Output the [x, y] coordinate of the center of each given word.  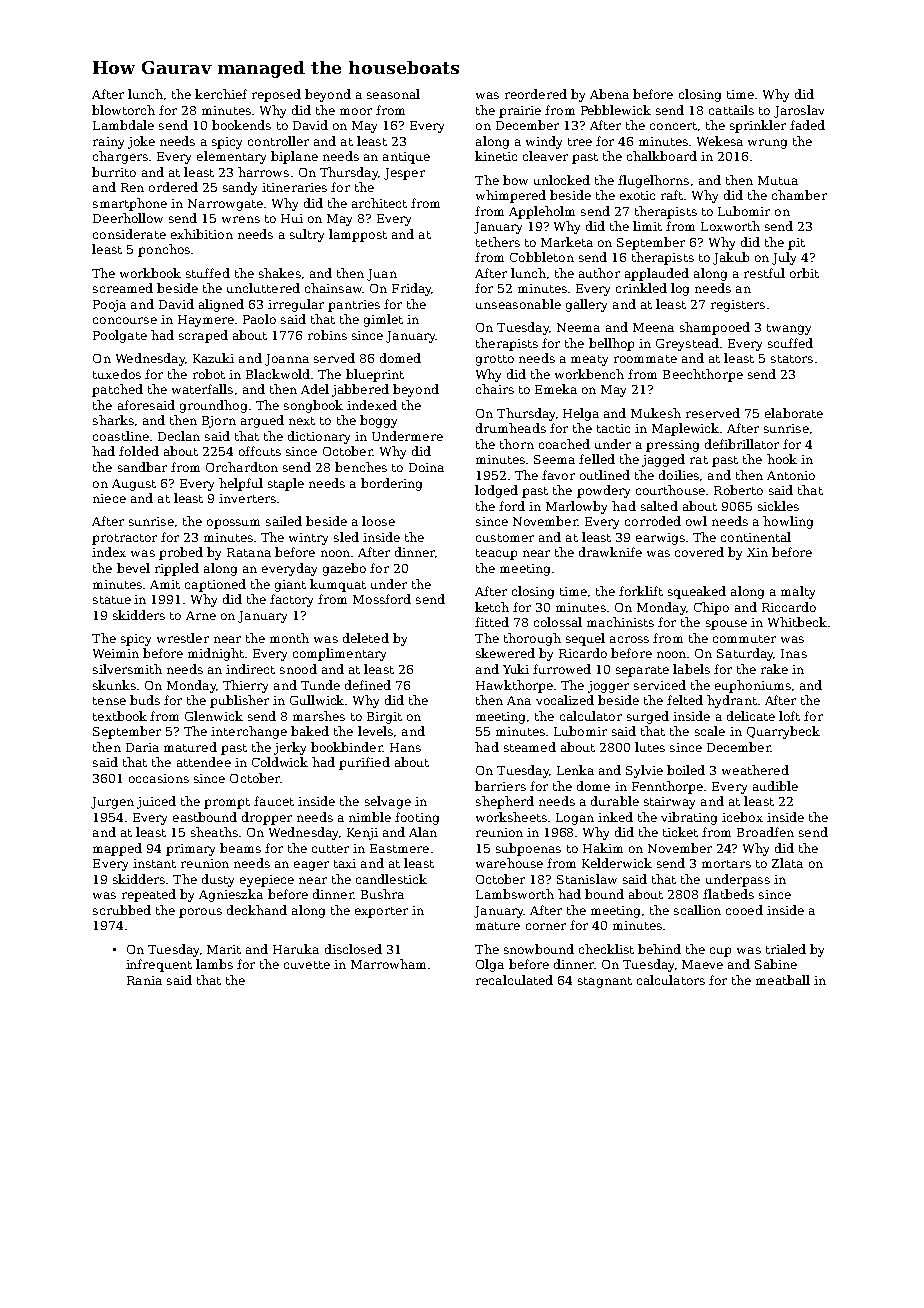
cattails [731, 110]
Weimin [116, 653]
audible [775, 786]
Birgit [384, 718]
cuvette [307, 965]
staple [286, 484]
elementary [231, 157]
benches [361, 467]
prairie [520, 112]
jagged [663, 460]
